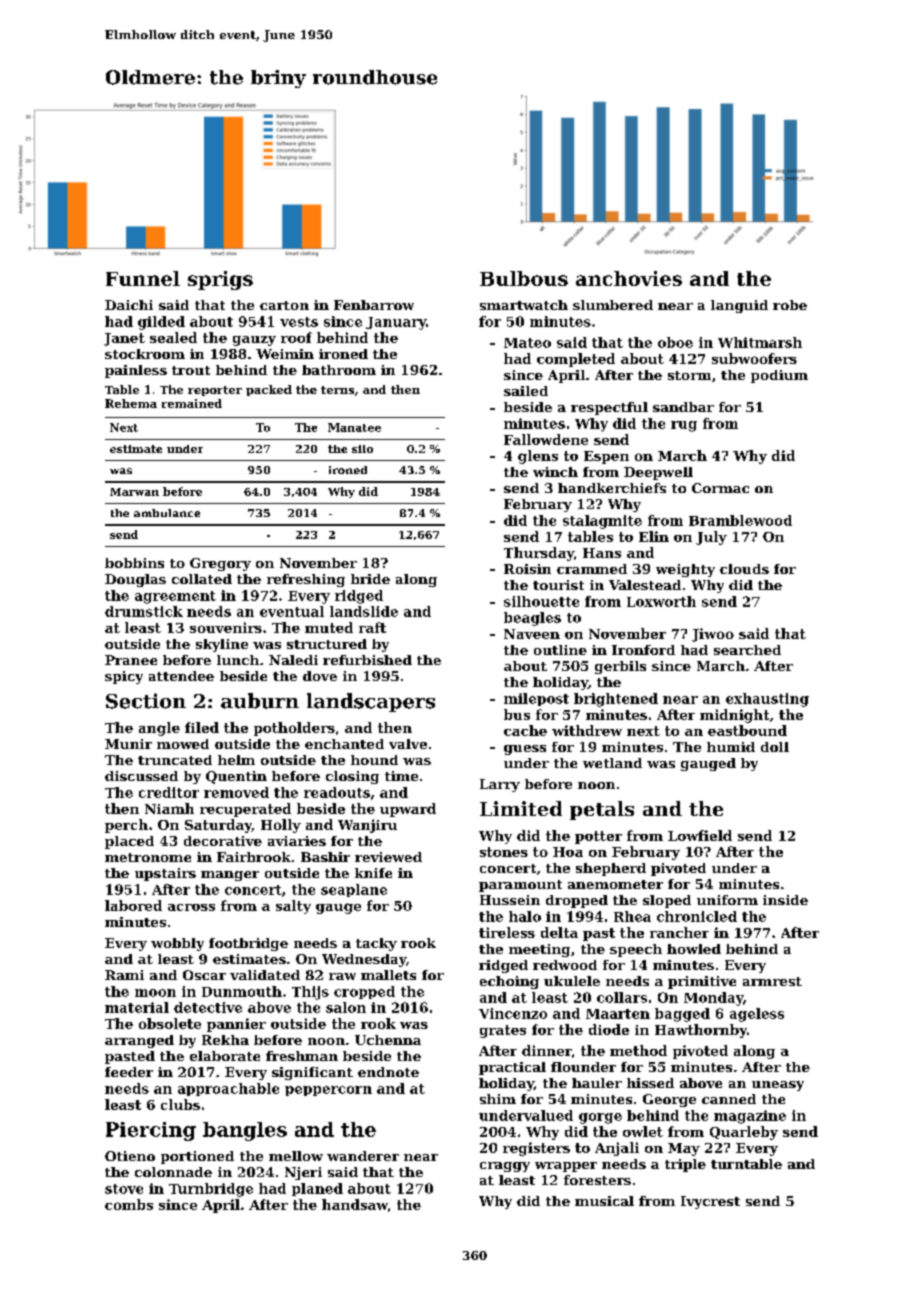 The width and height of the screenshot is (924, 1308). What do you see at coordinates (675, 342) in the screenshot?
I see `oboe` at bounding box center [675, 342].
